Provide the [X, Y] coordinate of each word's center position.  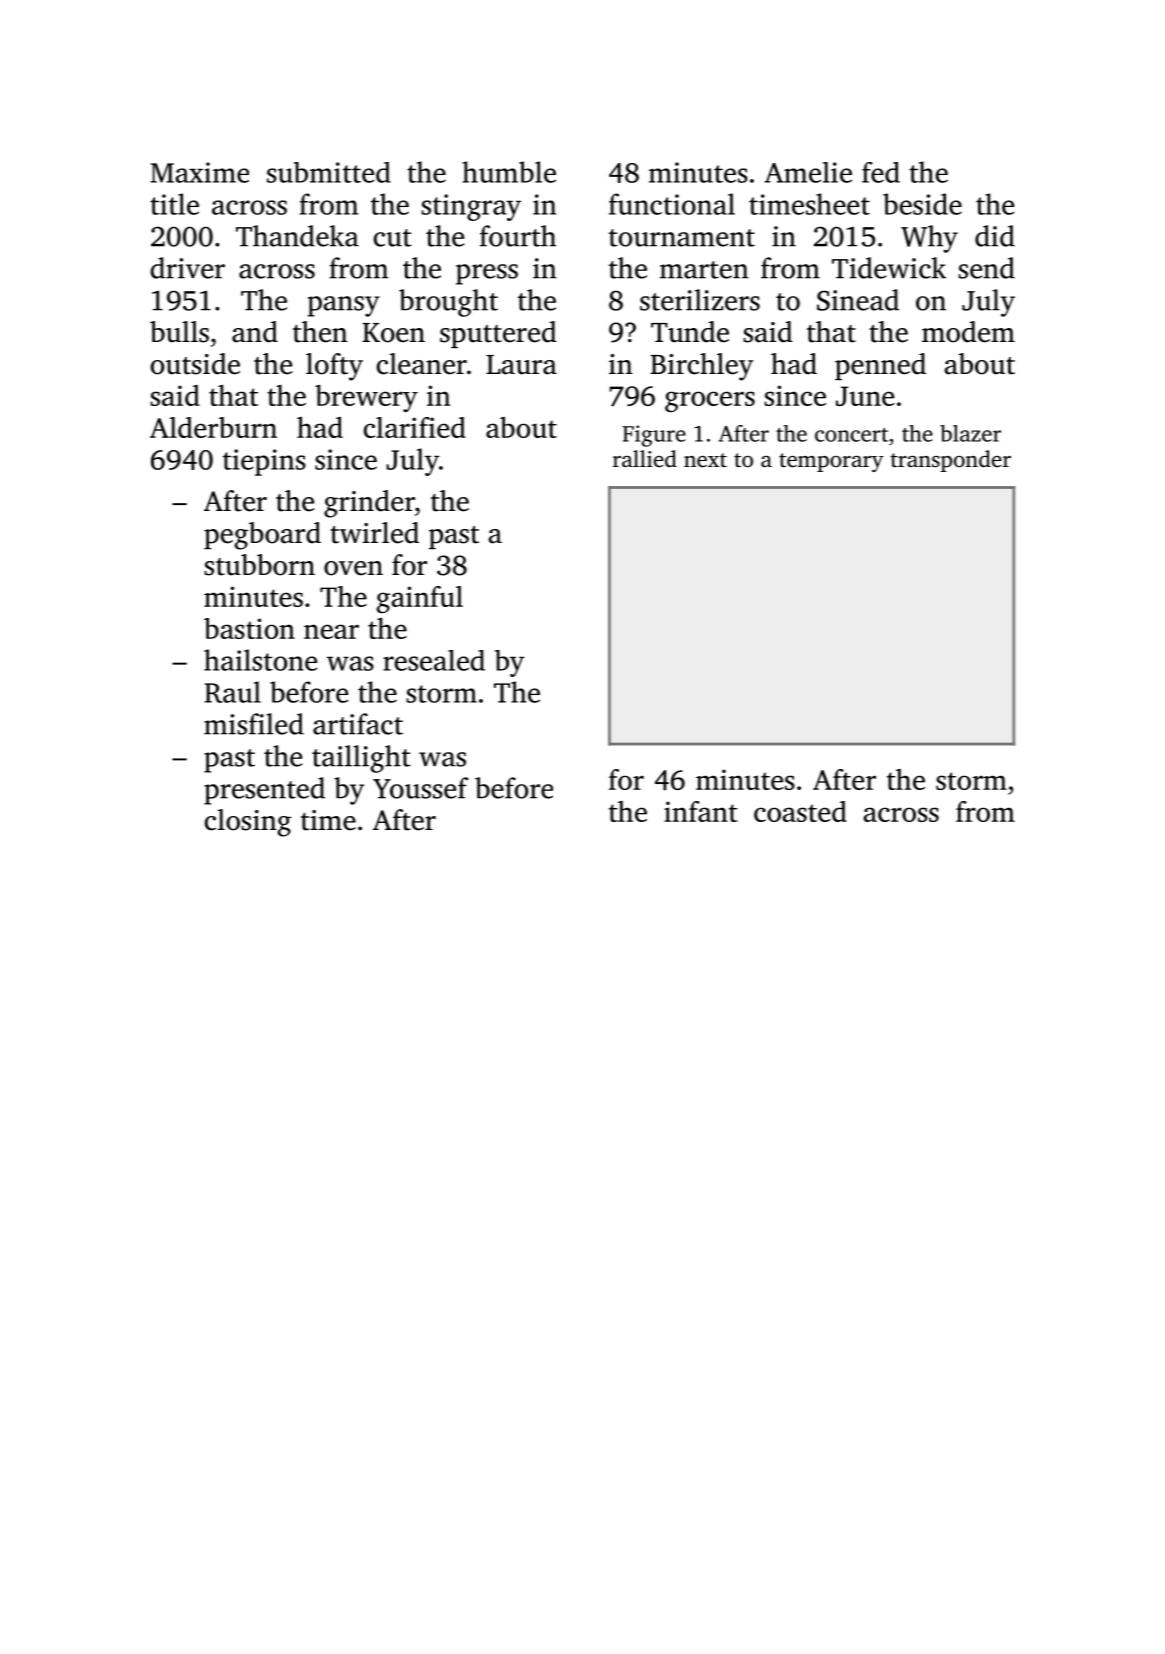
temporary [831, 462]
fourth [518, 236]
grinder [369, 504]
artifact [358, 724]
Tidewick [889, 268]
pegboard [262, 536]
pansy [343, 306]
